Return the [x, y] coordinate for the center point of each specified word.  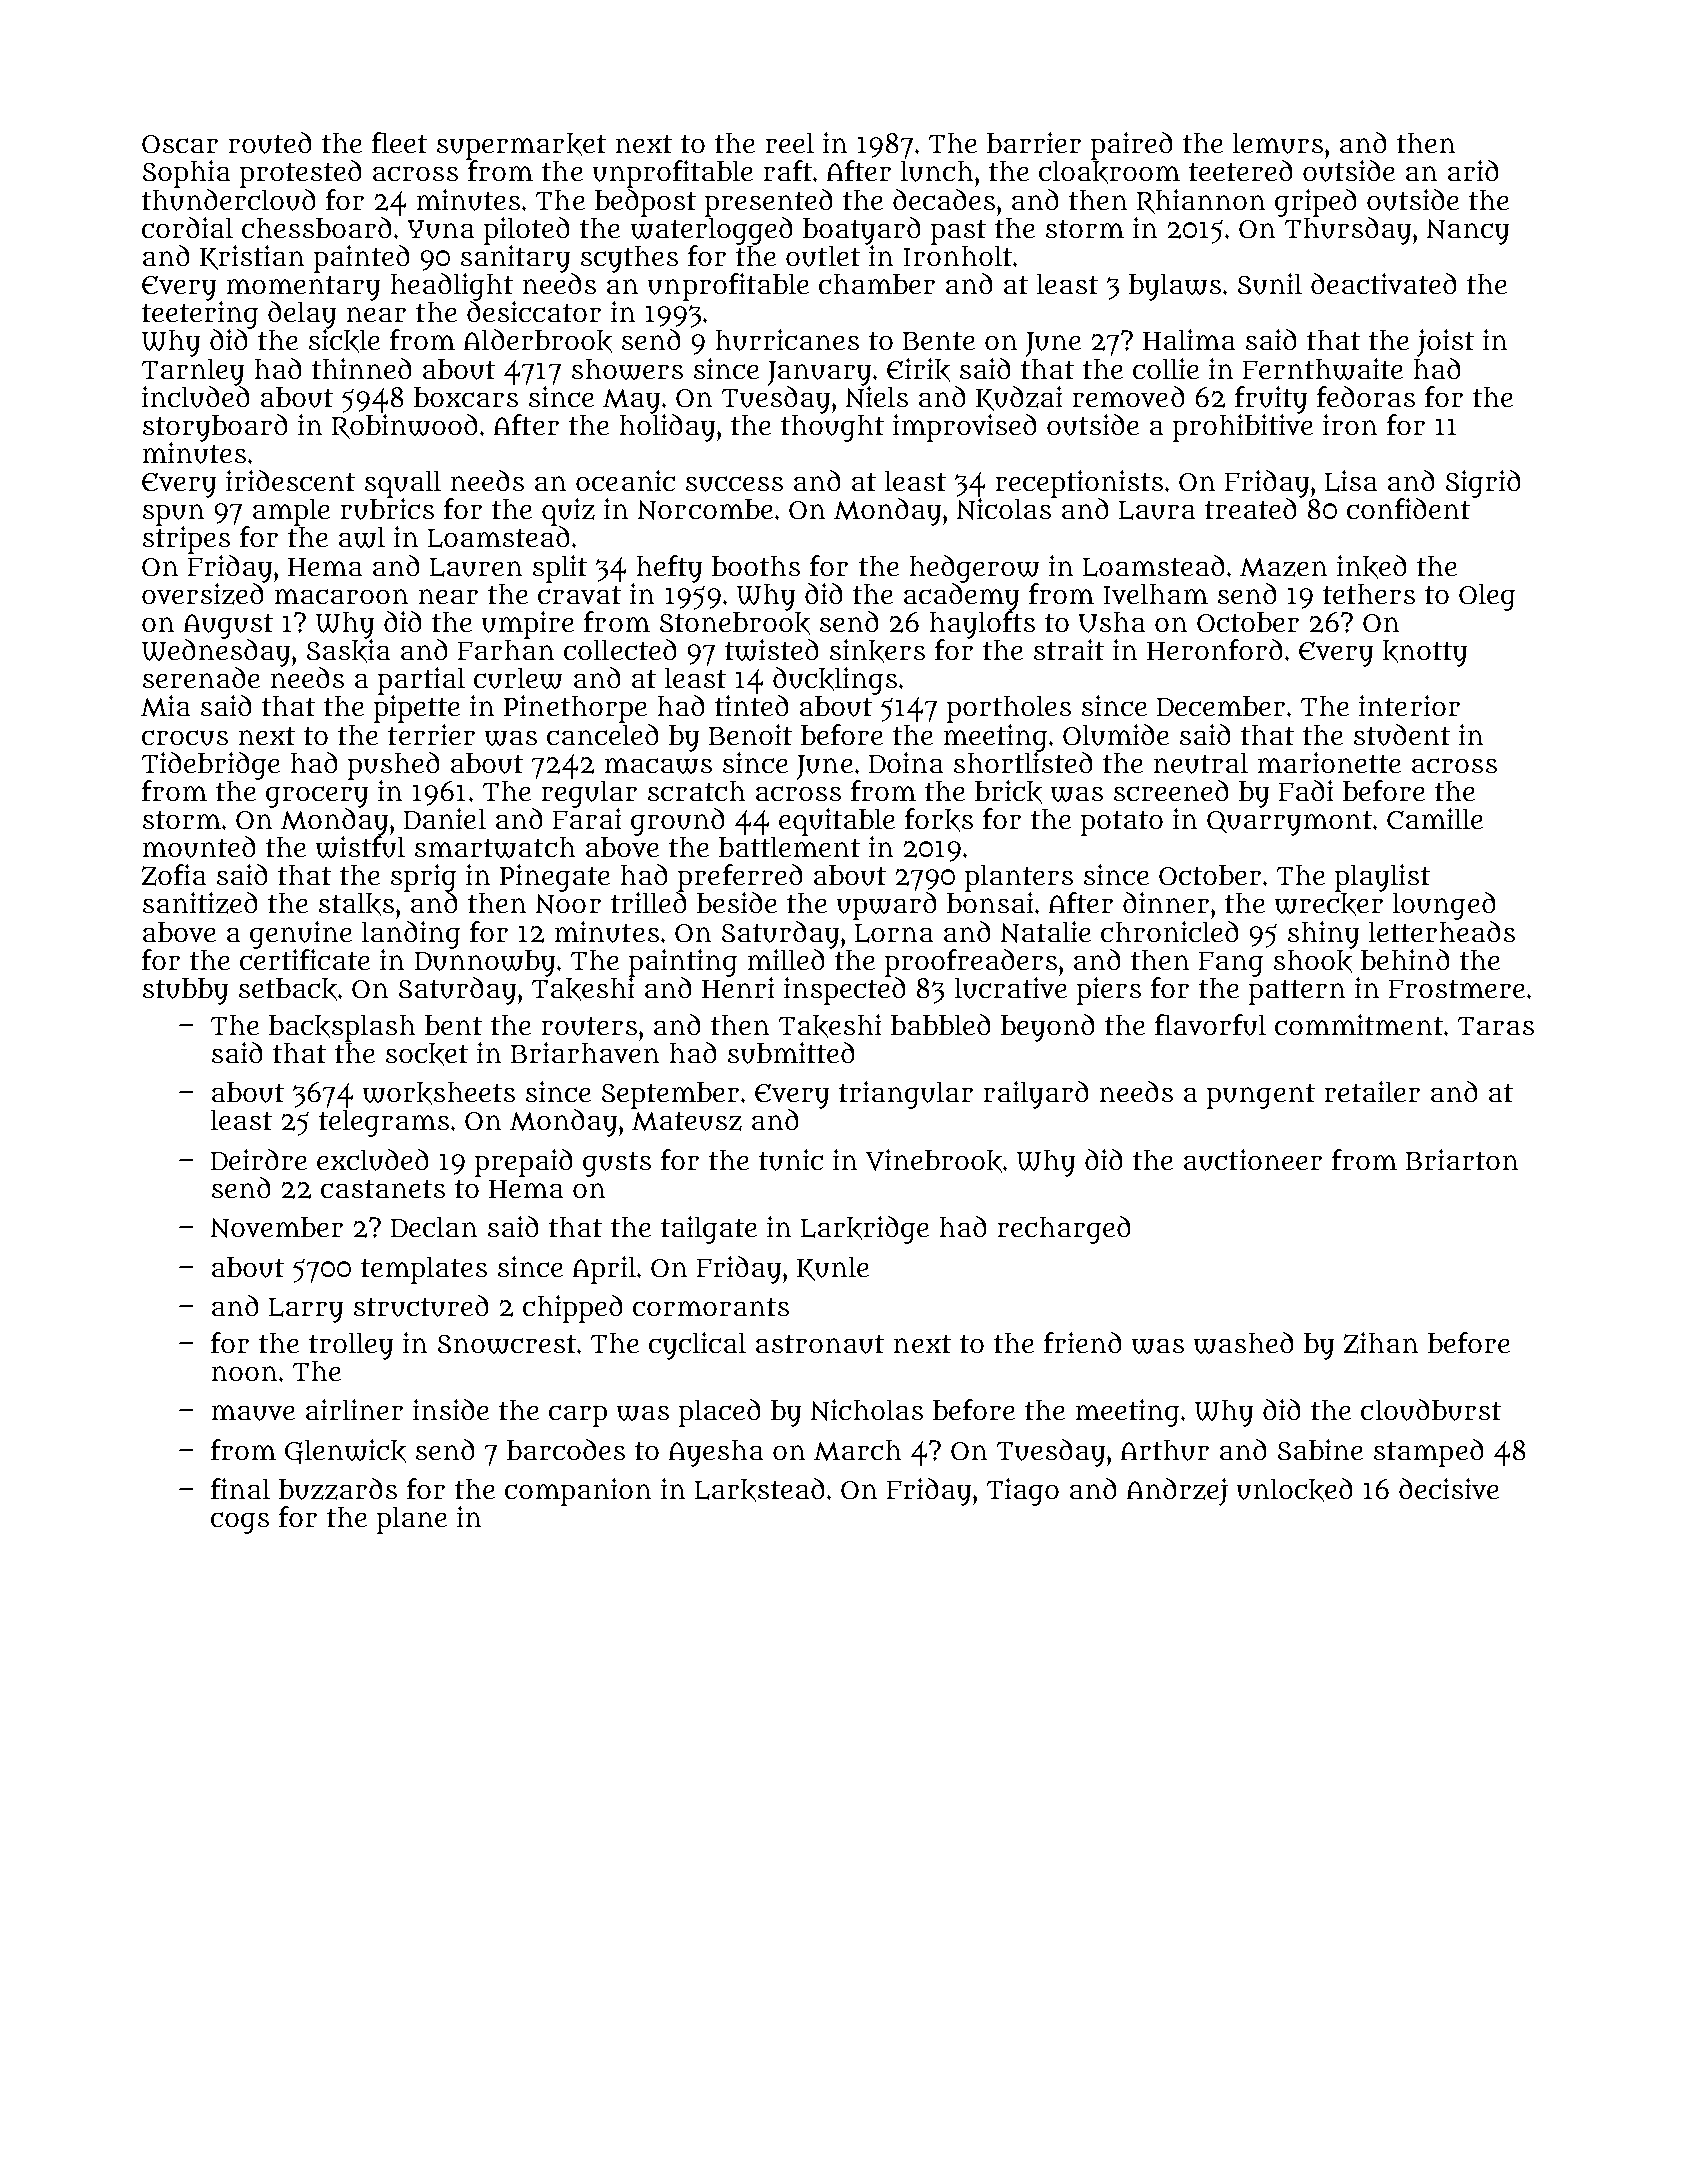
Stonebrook [735, 623]
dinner [1166, 902]
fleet [399, 142]
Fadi [1306, 790]
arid [1473, 170]
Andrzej [1177, 1492]
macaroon [341, 596]
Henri [738, 987]
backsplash [342, 1028]
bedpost [645, 203]
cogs [240, 1523]
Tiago [1023, 1492]
